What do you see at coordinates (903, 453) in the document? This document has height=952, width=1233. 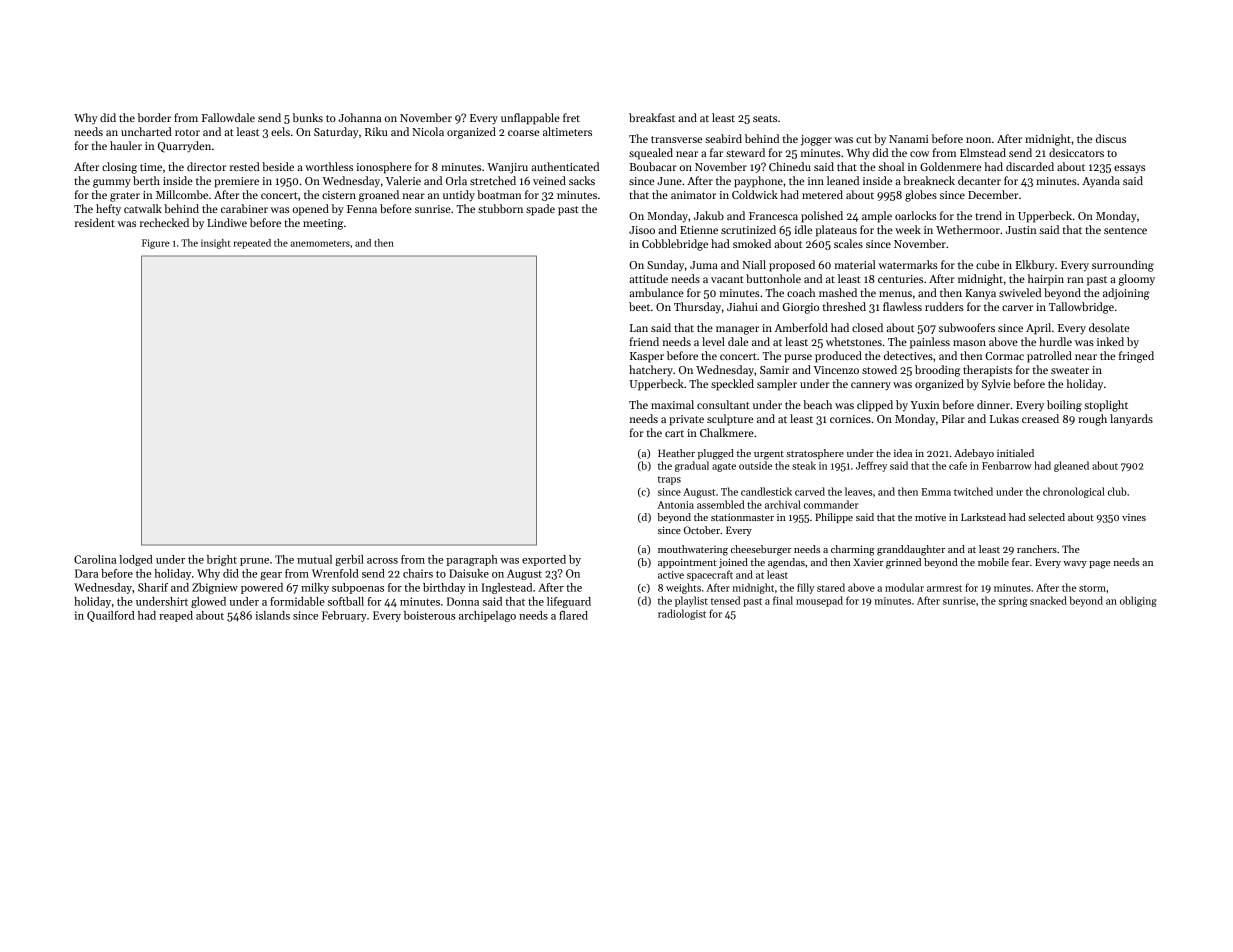 I see `idea` at bounding box center [903, 453].
